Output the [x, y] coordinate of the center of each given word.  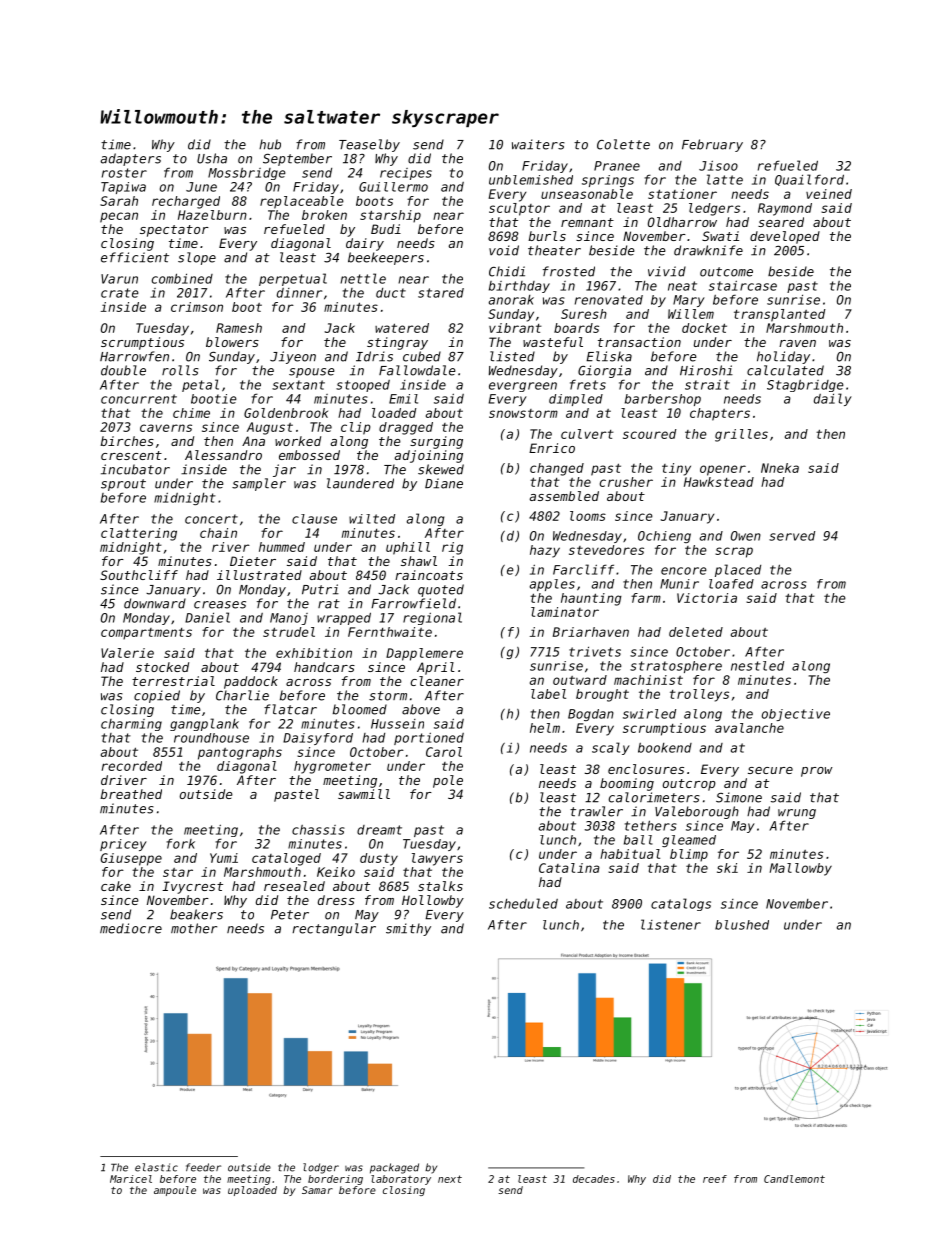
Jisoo [718, 165]
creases [220, 605]
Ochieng [664, 537]
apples [552, 585]
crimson [197, 307]
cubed [422, 356]
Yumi [224, 858]
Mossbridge [247, 174]
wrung [797, 814]
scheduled [523, 903]
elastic [156, 1167]
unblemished [531, 180]
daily [833, 399]
